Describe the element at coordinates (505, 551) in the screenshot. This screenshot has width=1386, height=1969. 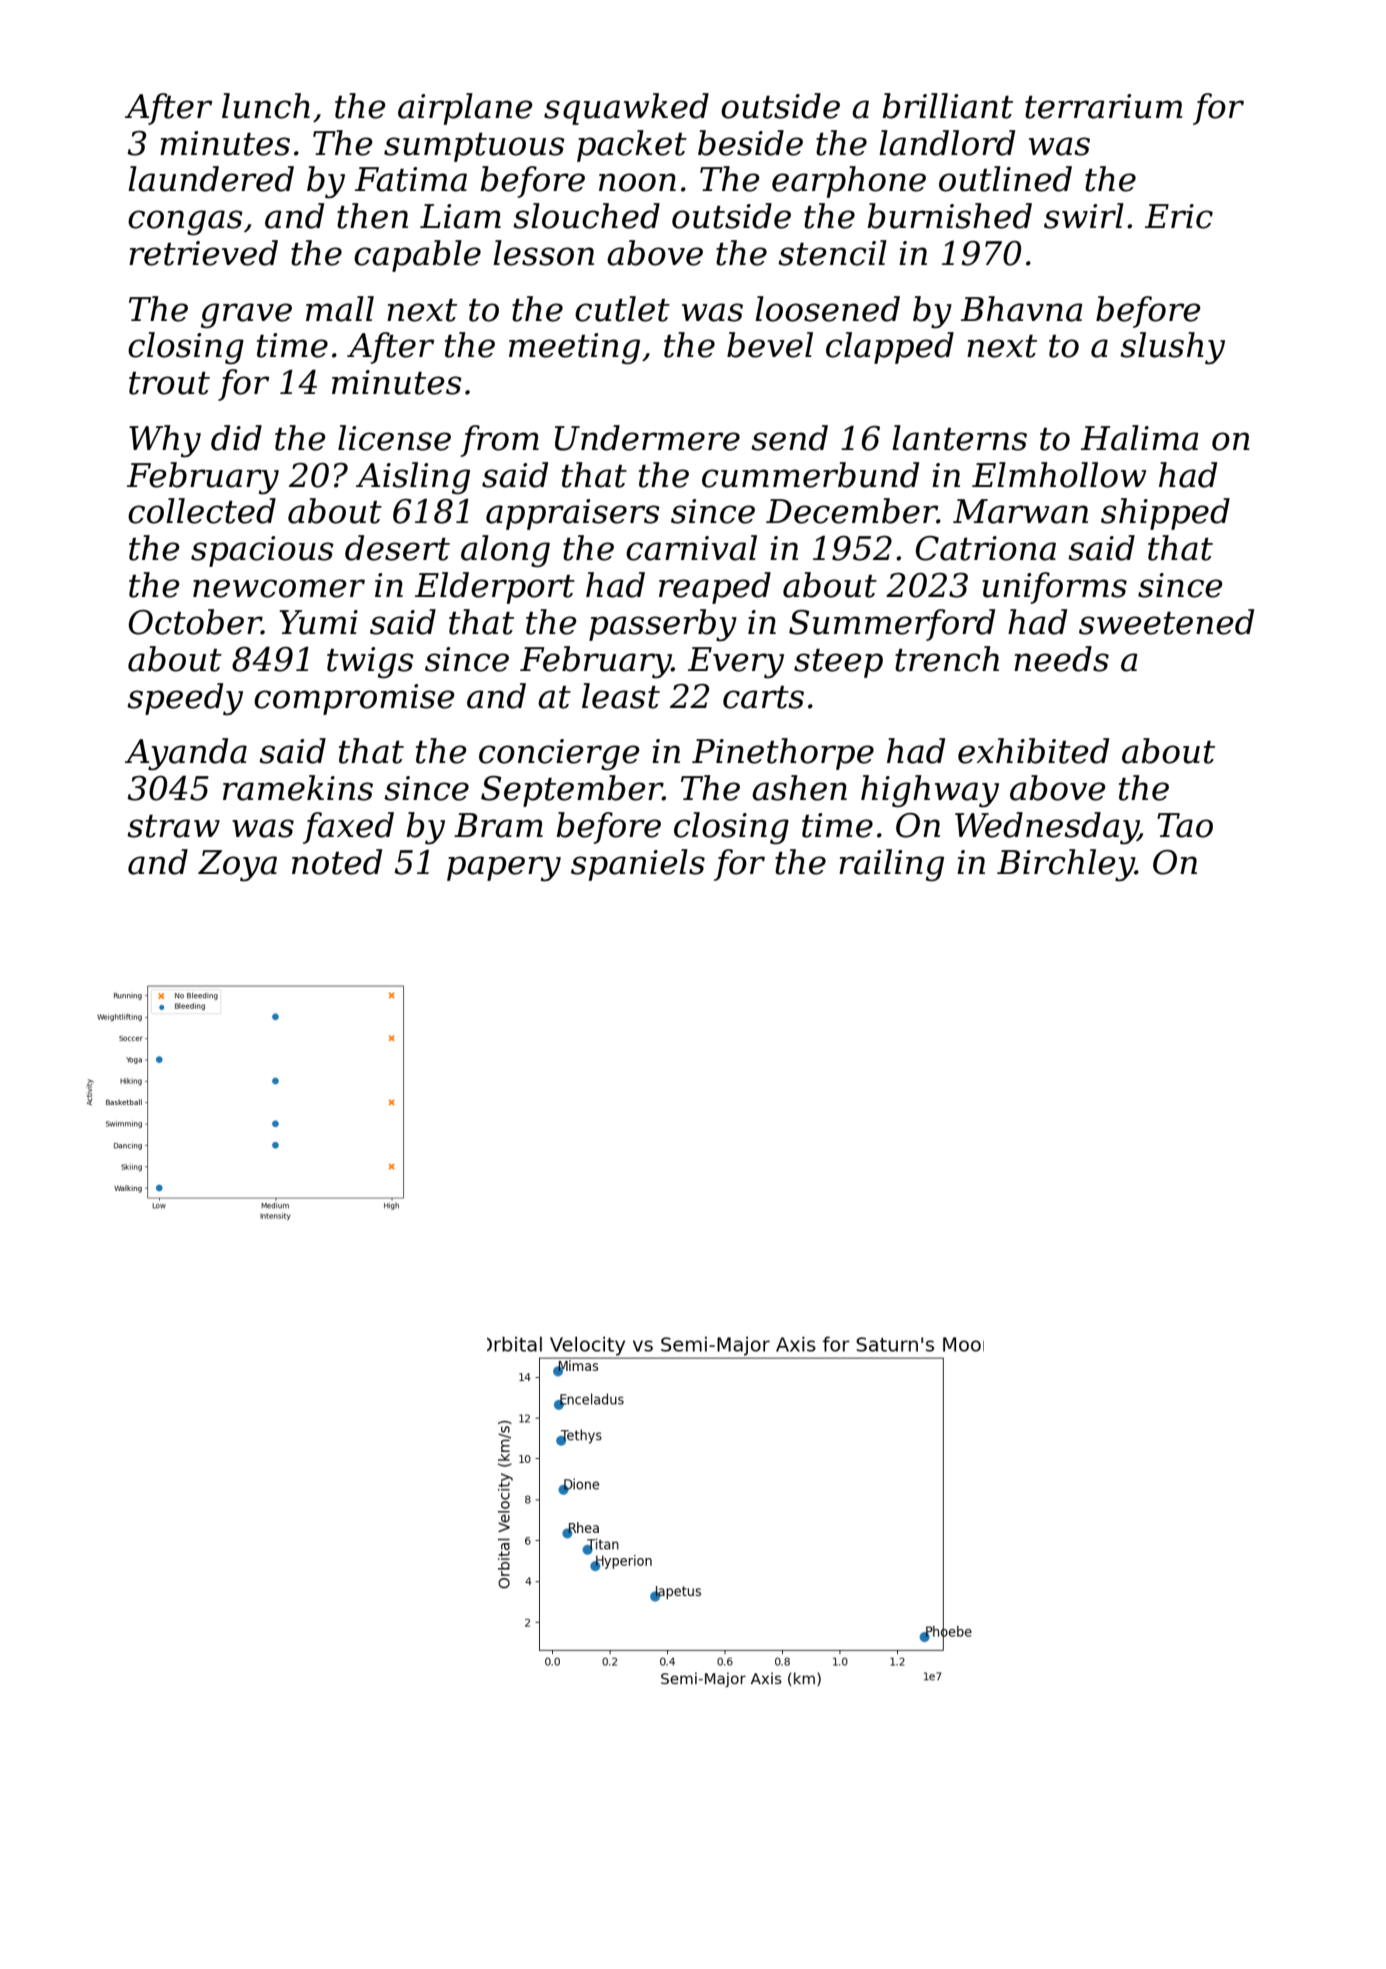
I see `along` at that location.
